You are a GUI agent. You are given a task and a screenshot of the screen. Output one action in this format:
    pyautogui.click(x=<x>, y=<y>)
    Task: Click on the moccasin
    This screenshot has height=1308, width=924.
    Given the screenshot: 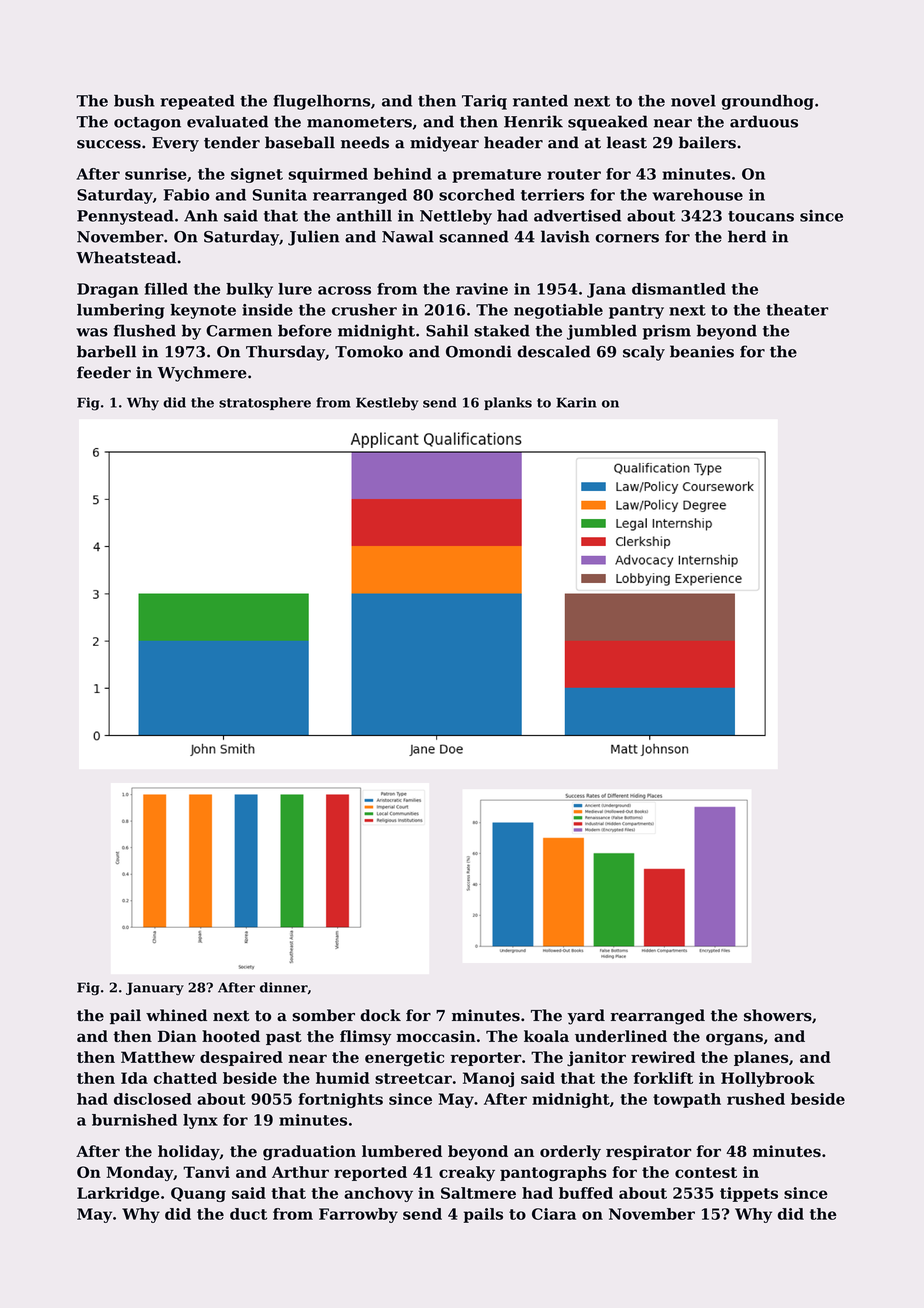 What is the action you would take?
    pyautogui.click(x=436, y=1036)
